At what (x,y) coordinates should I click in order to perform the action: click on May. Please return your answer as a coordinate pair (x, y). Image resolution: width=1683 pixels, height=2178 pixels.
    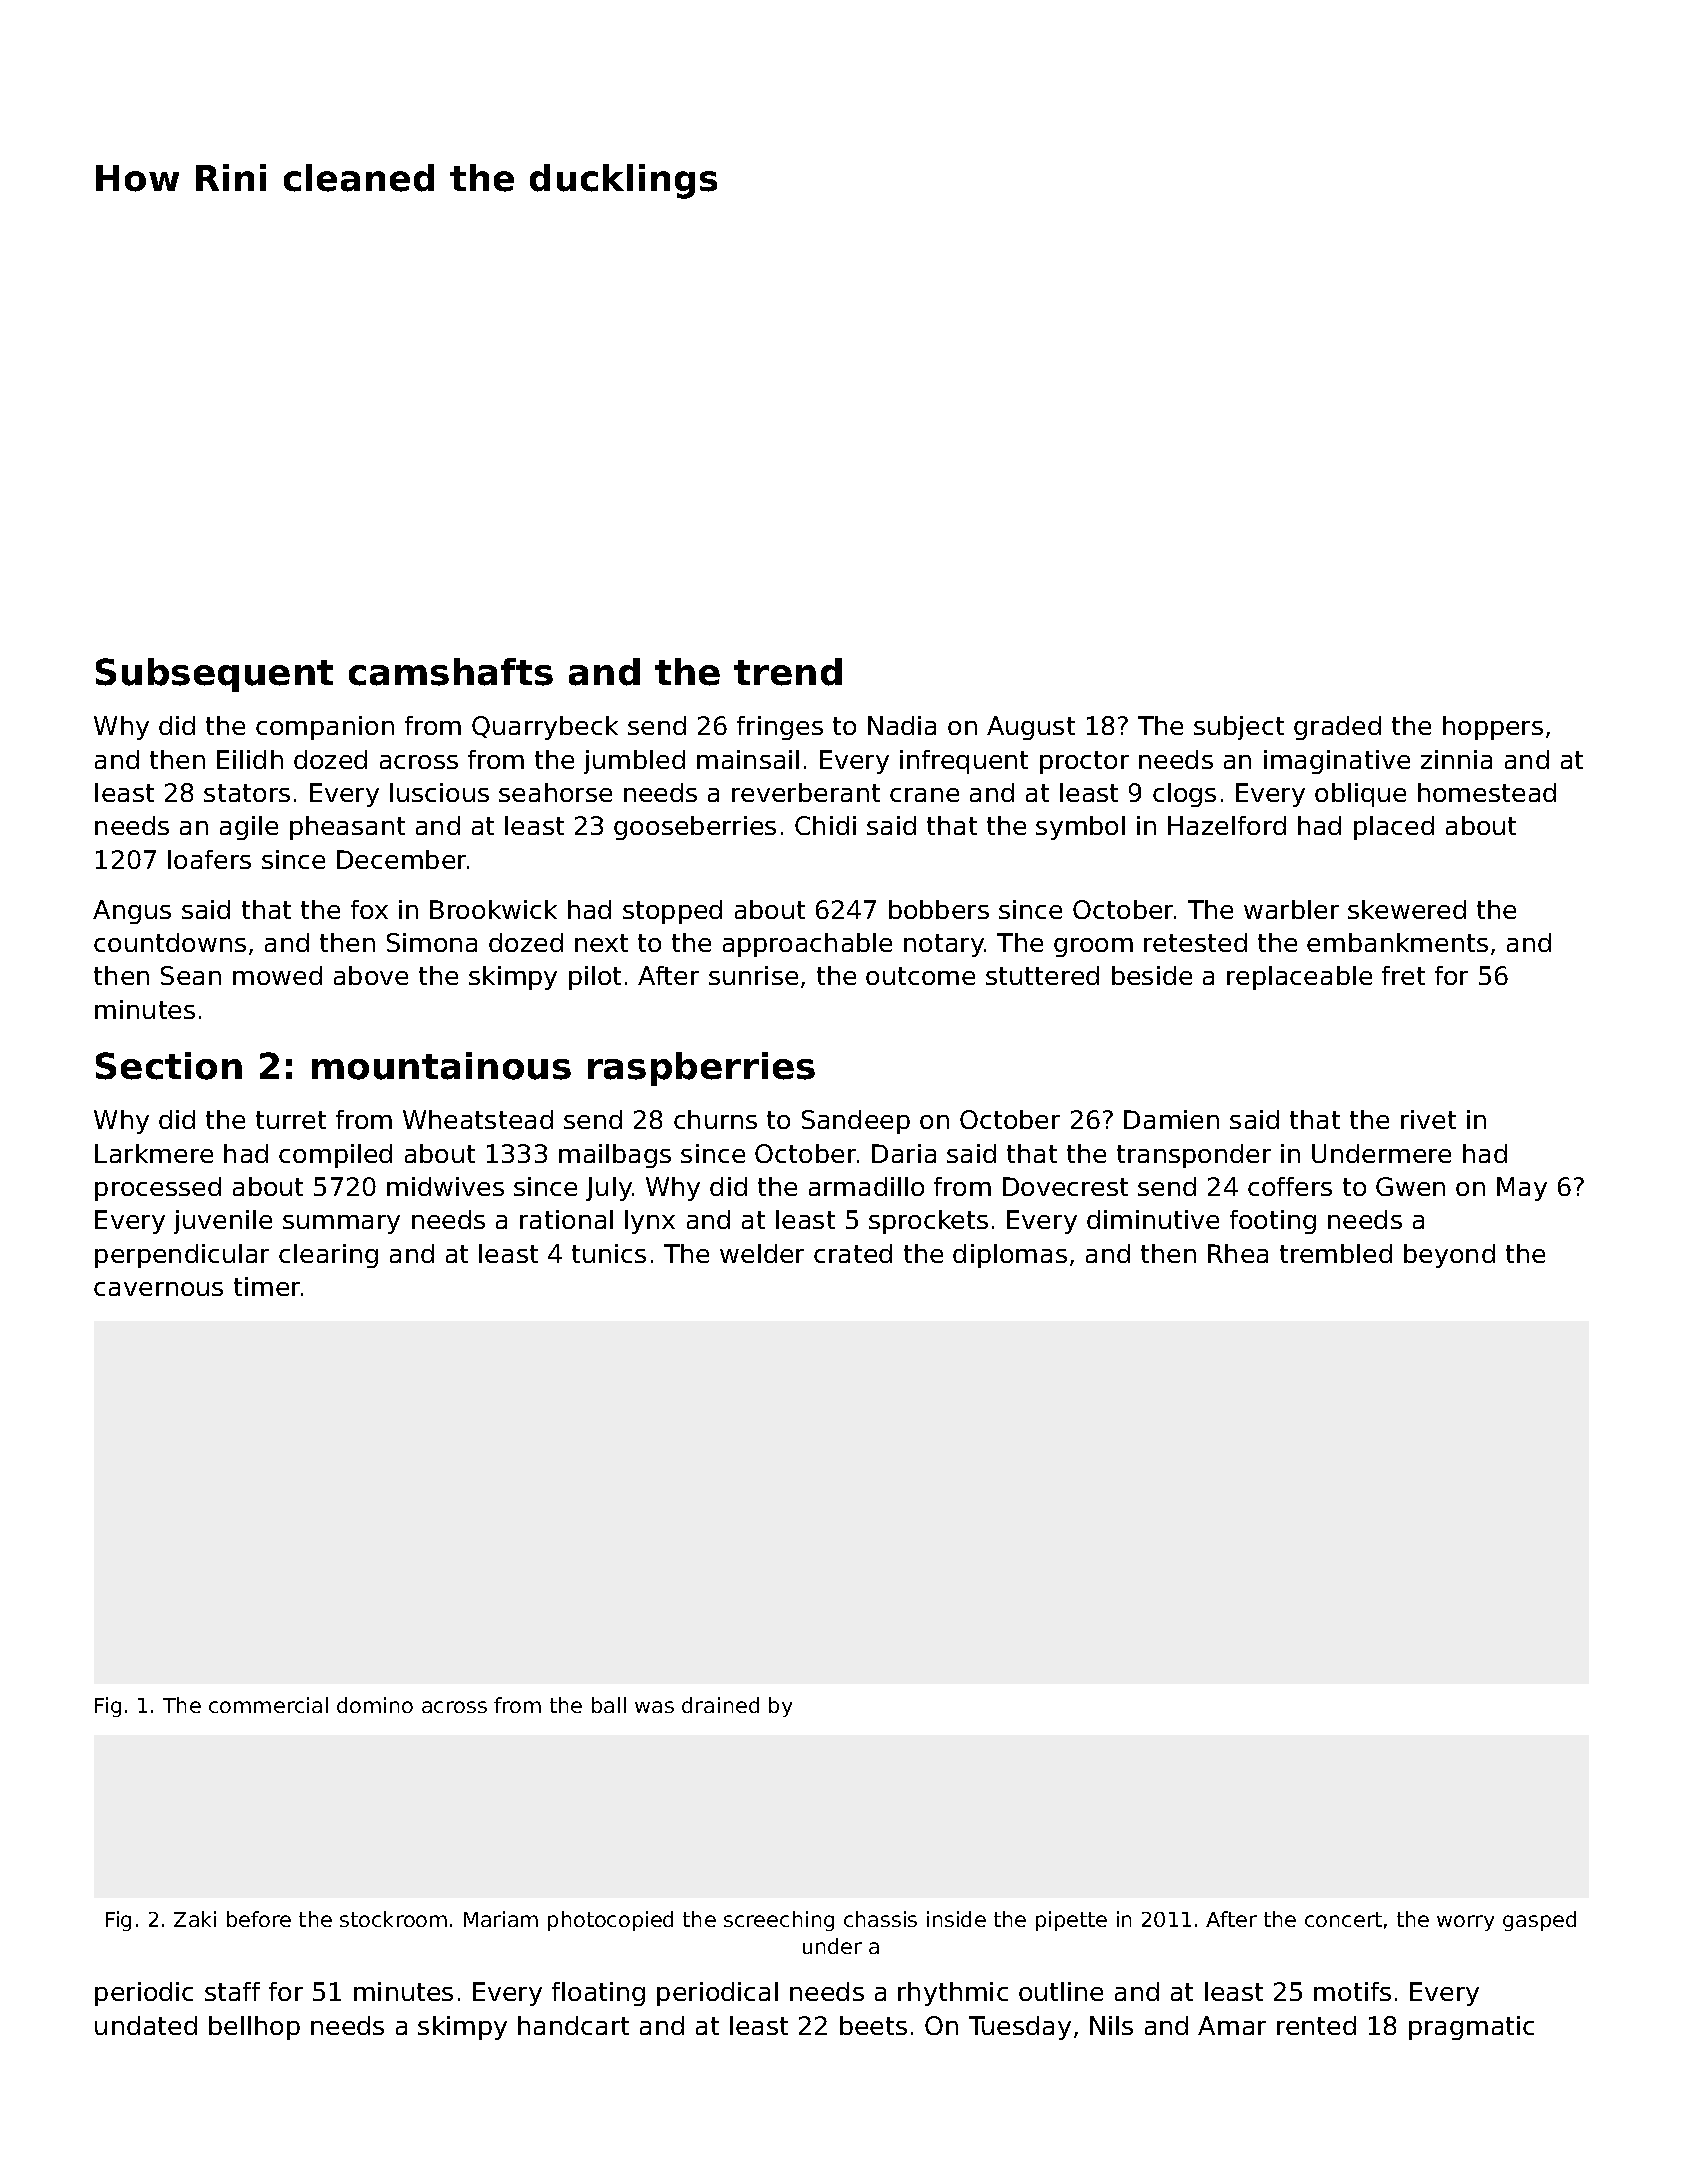
    Looking at the image, I should click on (1522, 1189).
